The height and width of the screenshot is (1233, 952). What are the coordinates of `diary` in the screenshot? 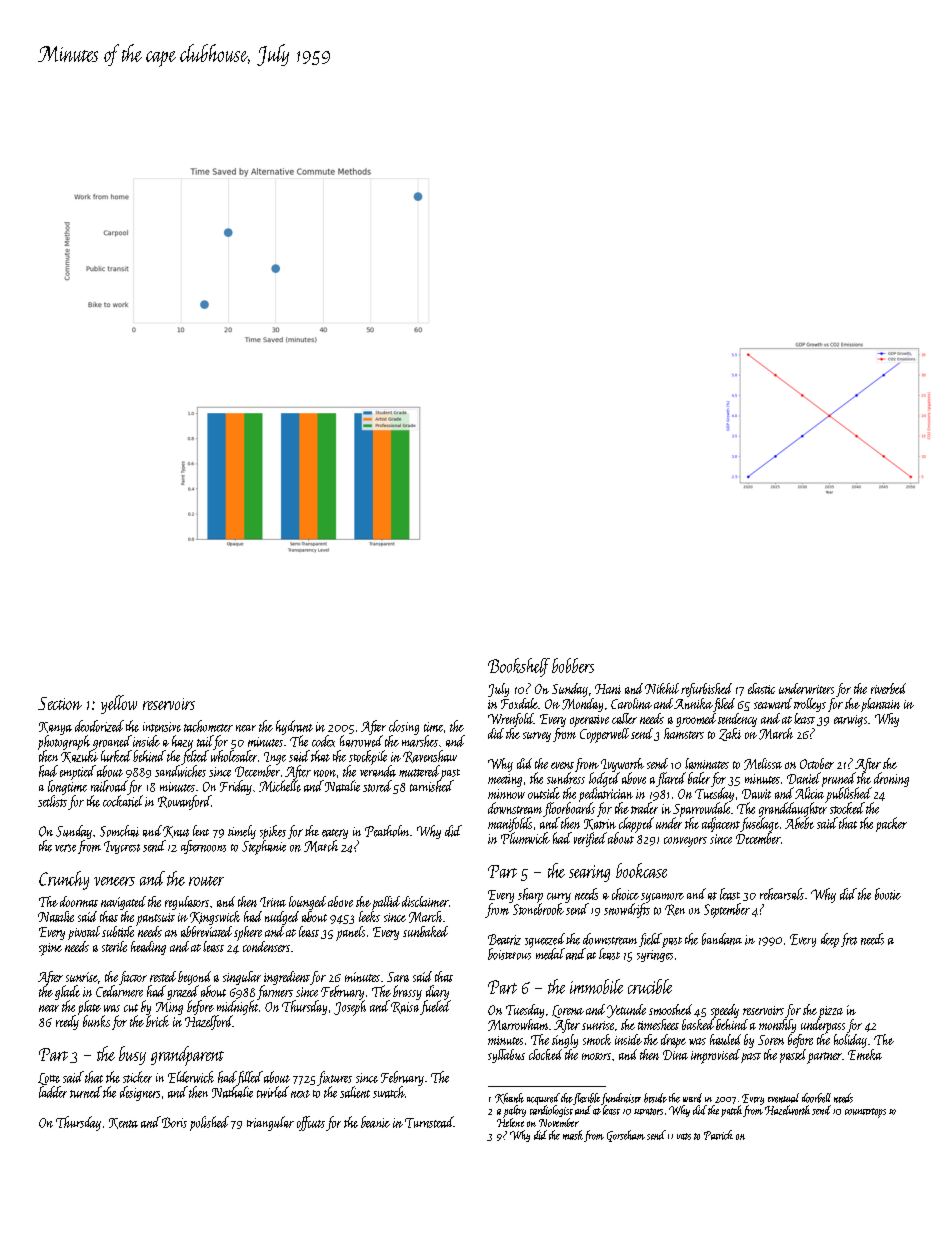 It's located at (437, 992).
